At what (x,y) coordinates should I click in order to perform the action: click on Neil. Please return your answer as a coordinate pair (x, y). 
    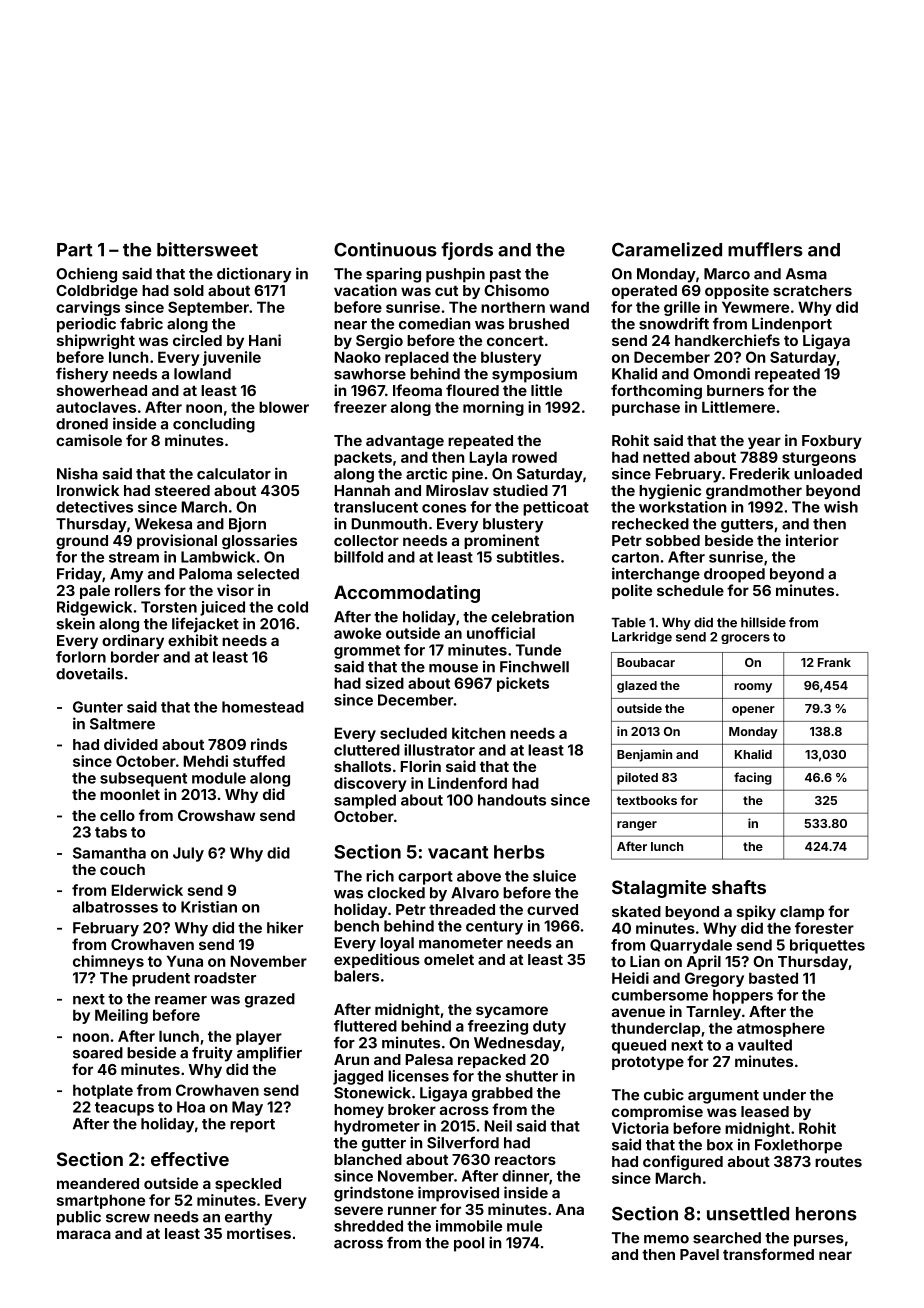
    Looking at the image, I should click on (498, 1126).
